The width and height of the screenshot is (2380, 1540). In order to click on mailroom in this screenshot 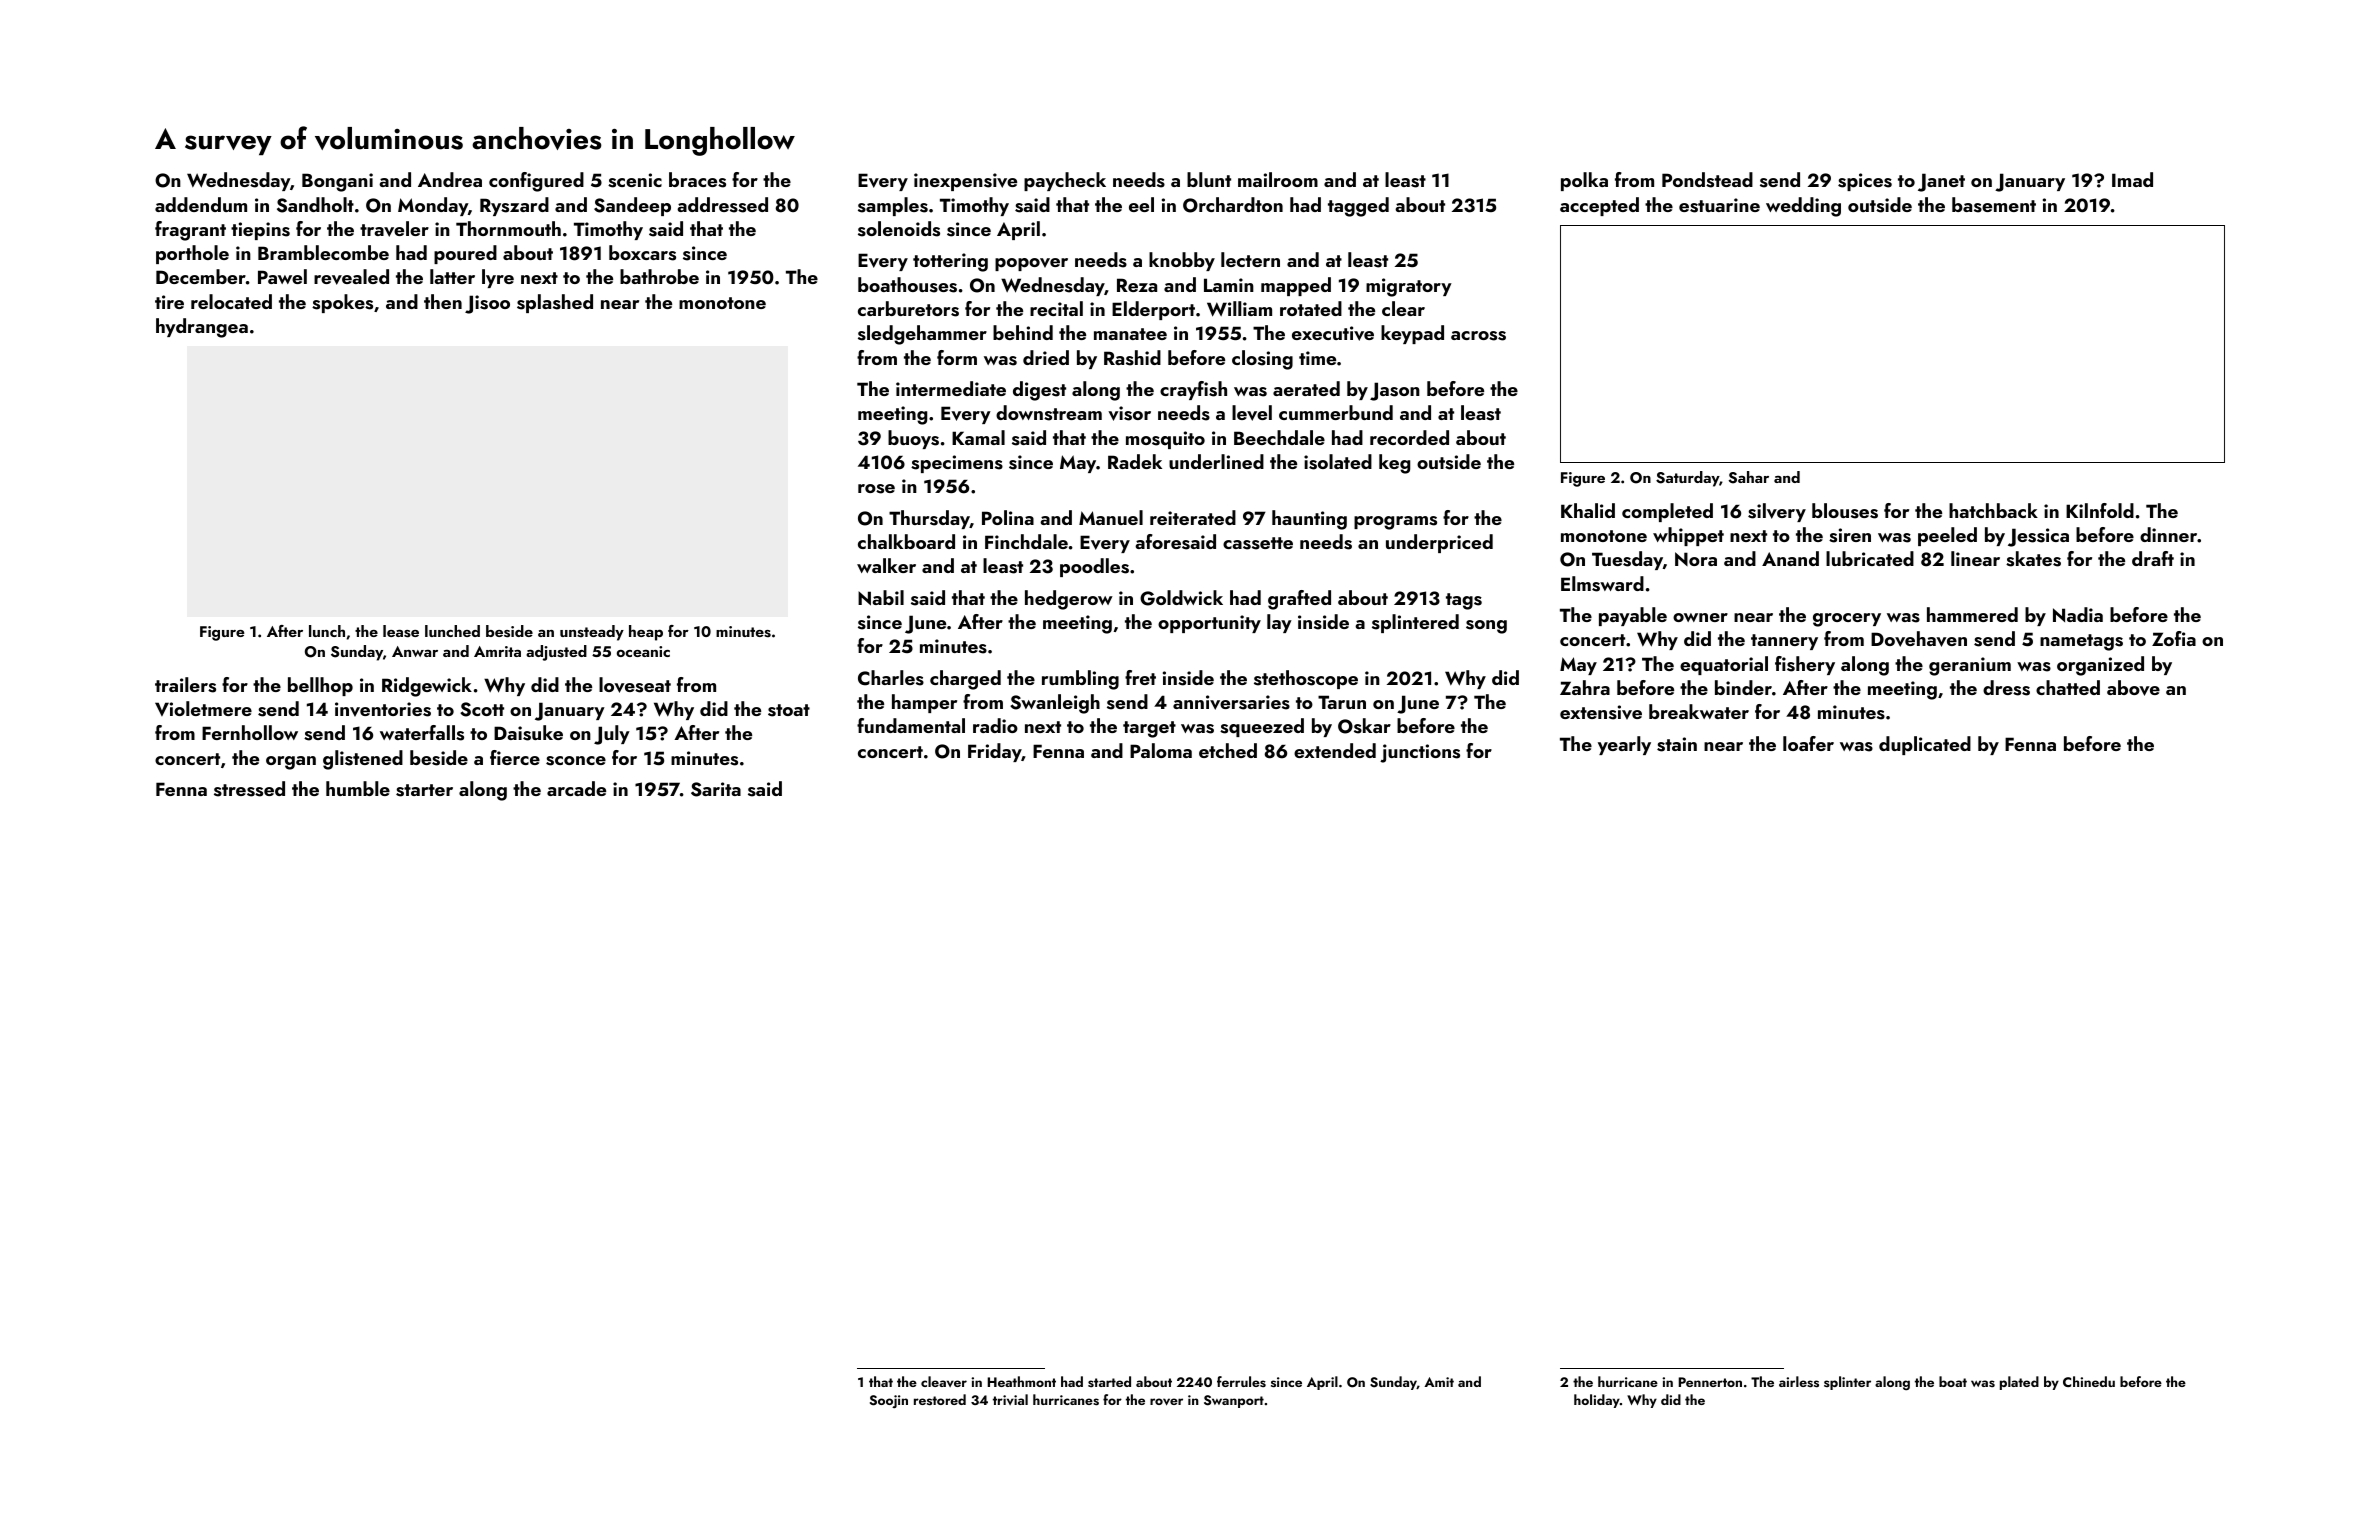, I will do `click(1278, 179)`.
